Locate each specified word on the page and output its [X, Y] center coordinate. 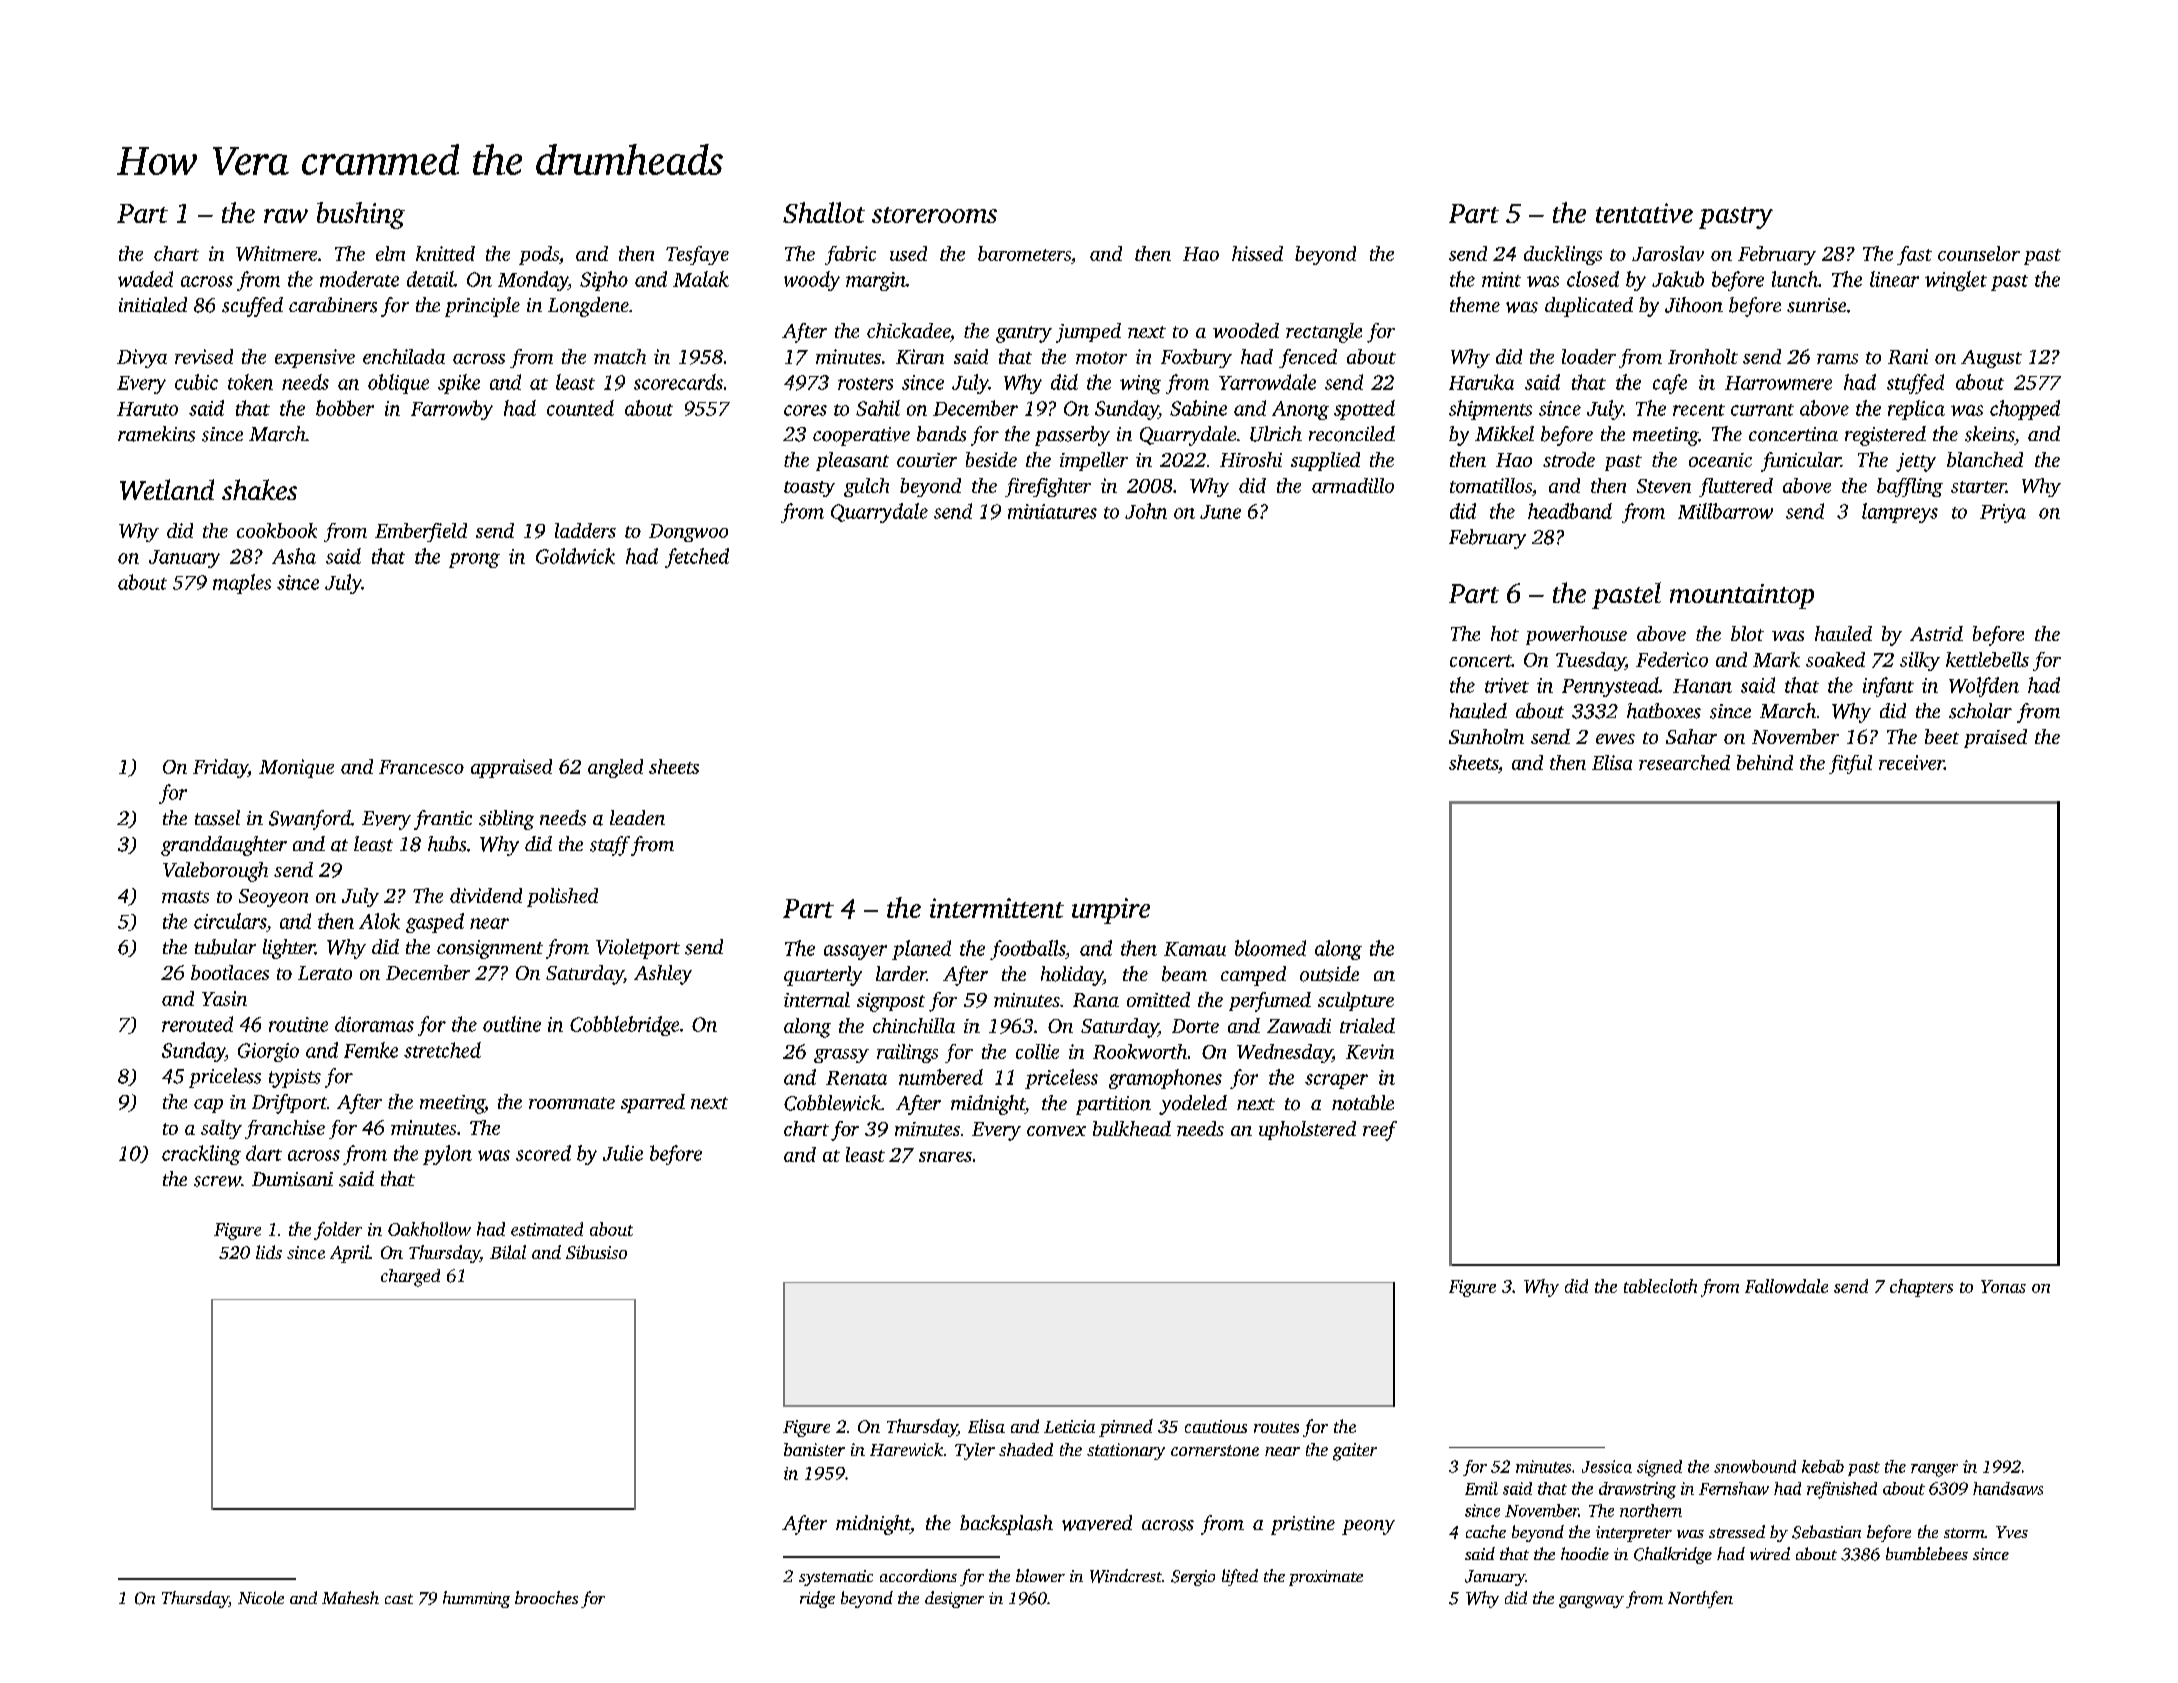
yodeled [1193, 1105]
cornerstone [1215, 1450]
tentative [1644, 213]
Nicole [261, 1597]
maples [242, 584]
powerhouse [1576, 635]
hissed [1257, 253]
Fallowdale [1786, 1286]
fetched [697, 558]
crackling [201, 1155]
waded [145, 279]
